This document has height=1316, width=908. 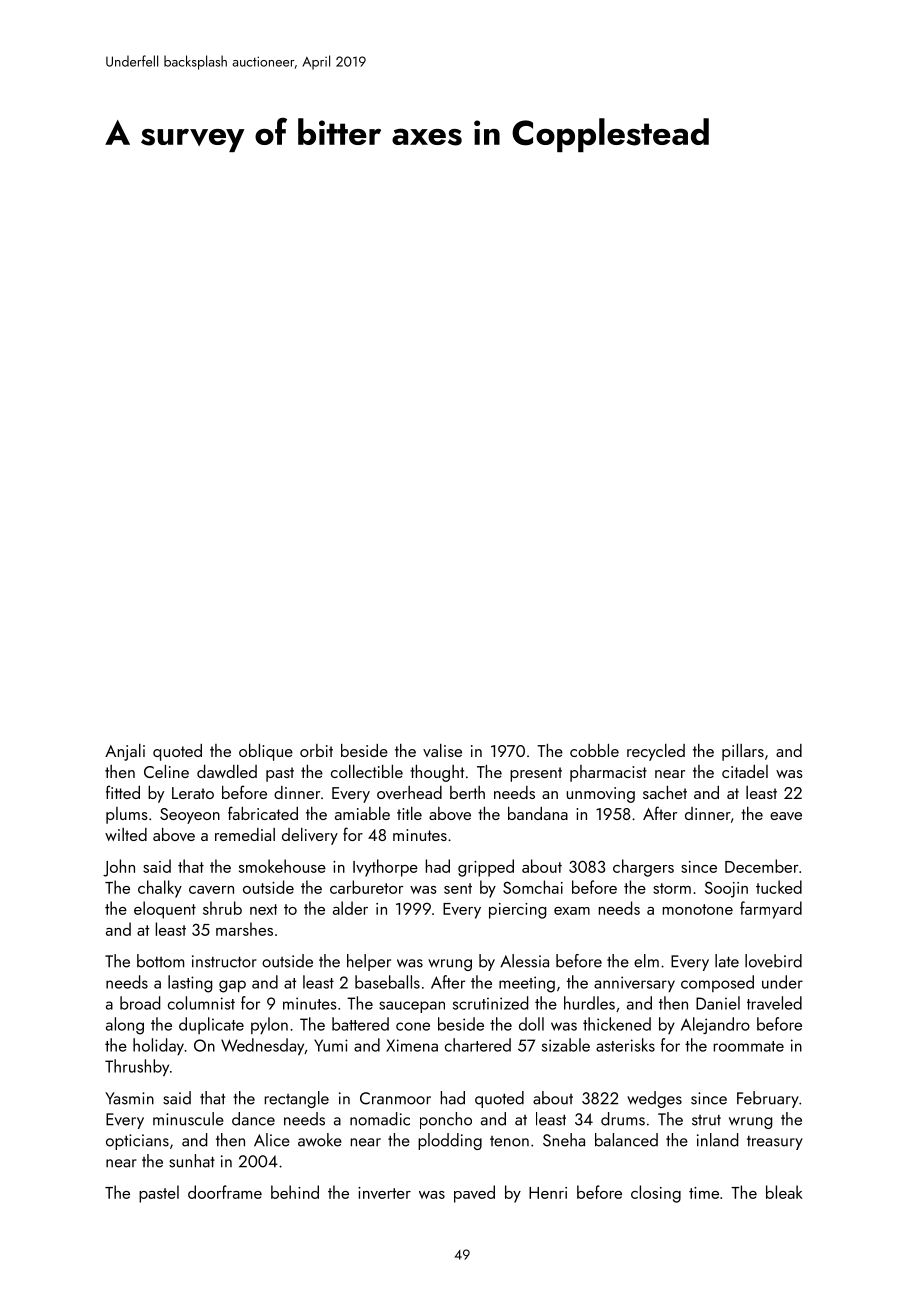 I want to click on valise, so click(x=442, y=750).
